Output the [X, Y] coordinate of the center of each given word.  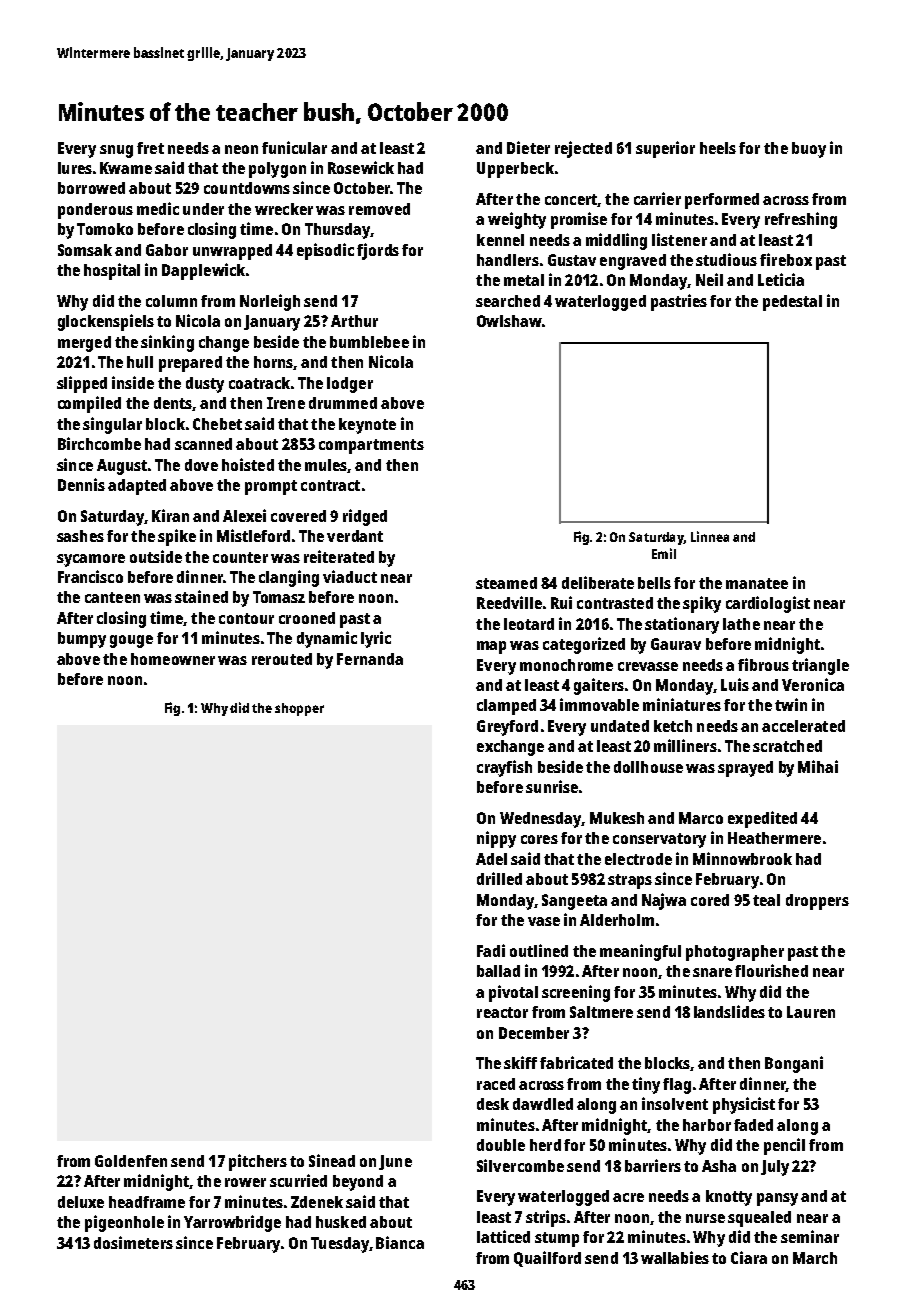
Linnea [710, 536]
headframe [147, 1202]
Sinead [332, 1160]
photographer [735, 953]
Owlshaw [509, 321]
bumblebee [369, 342]
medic [158, 208]
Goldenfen [131, 1161]
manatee [757, 583]
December [534, 1033]
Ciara [749, 1257]
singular [112, 425]
